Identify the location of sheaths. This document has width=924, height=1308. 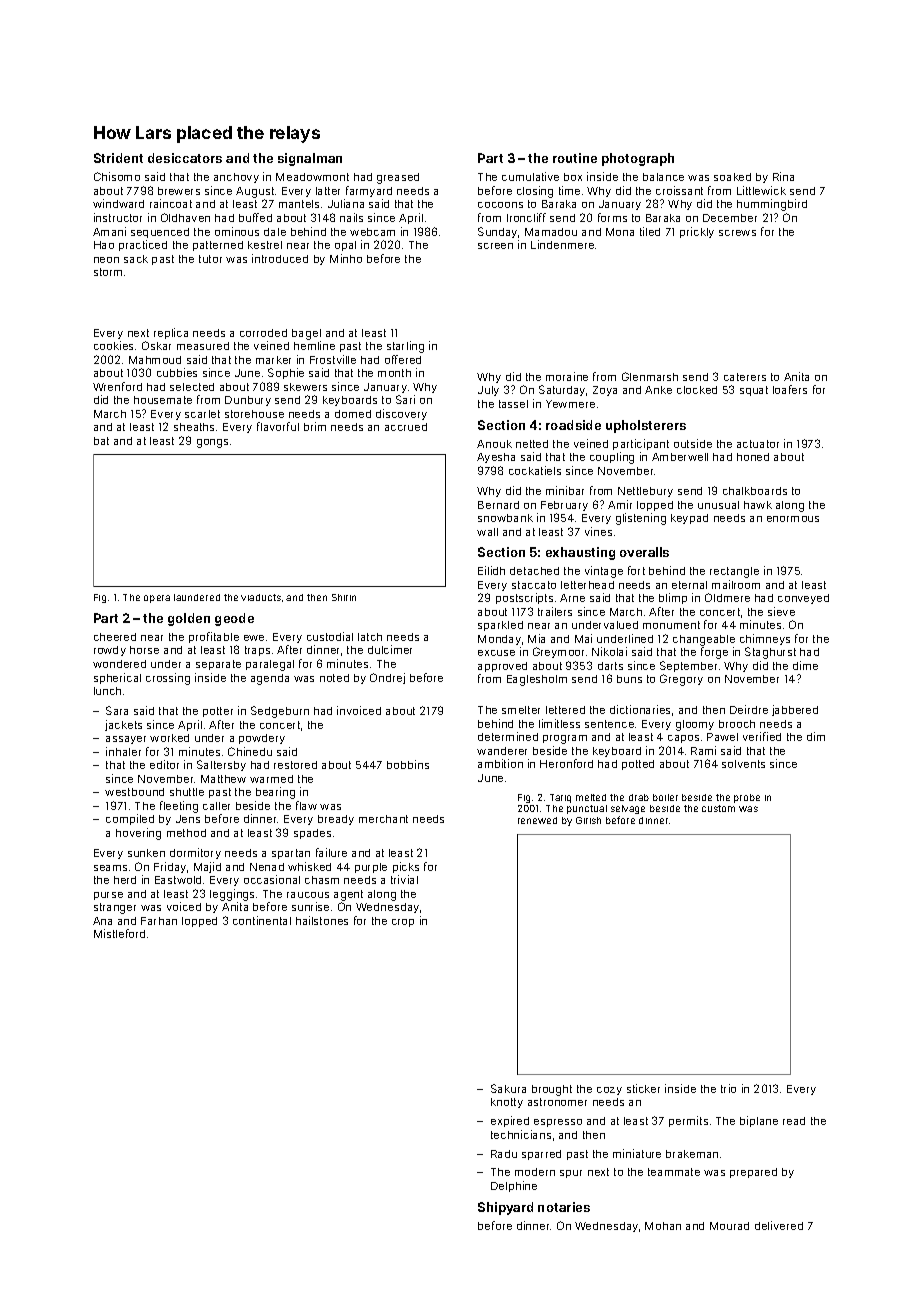
(194, 427).
